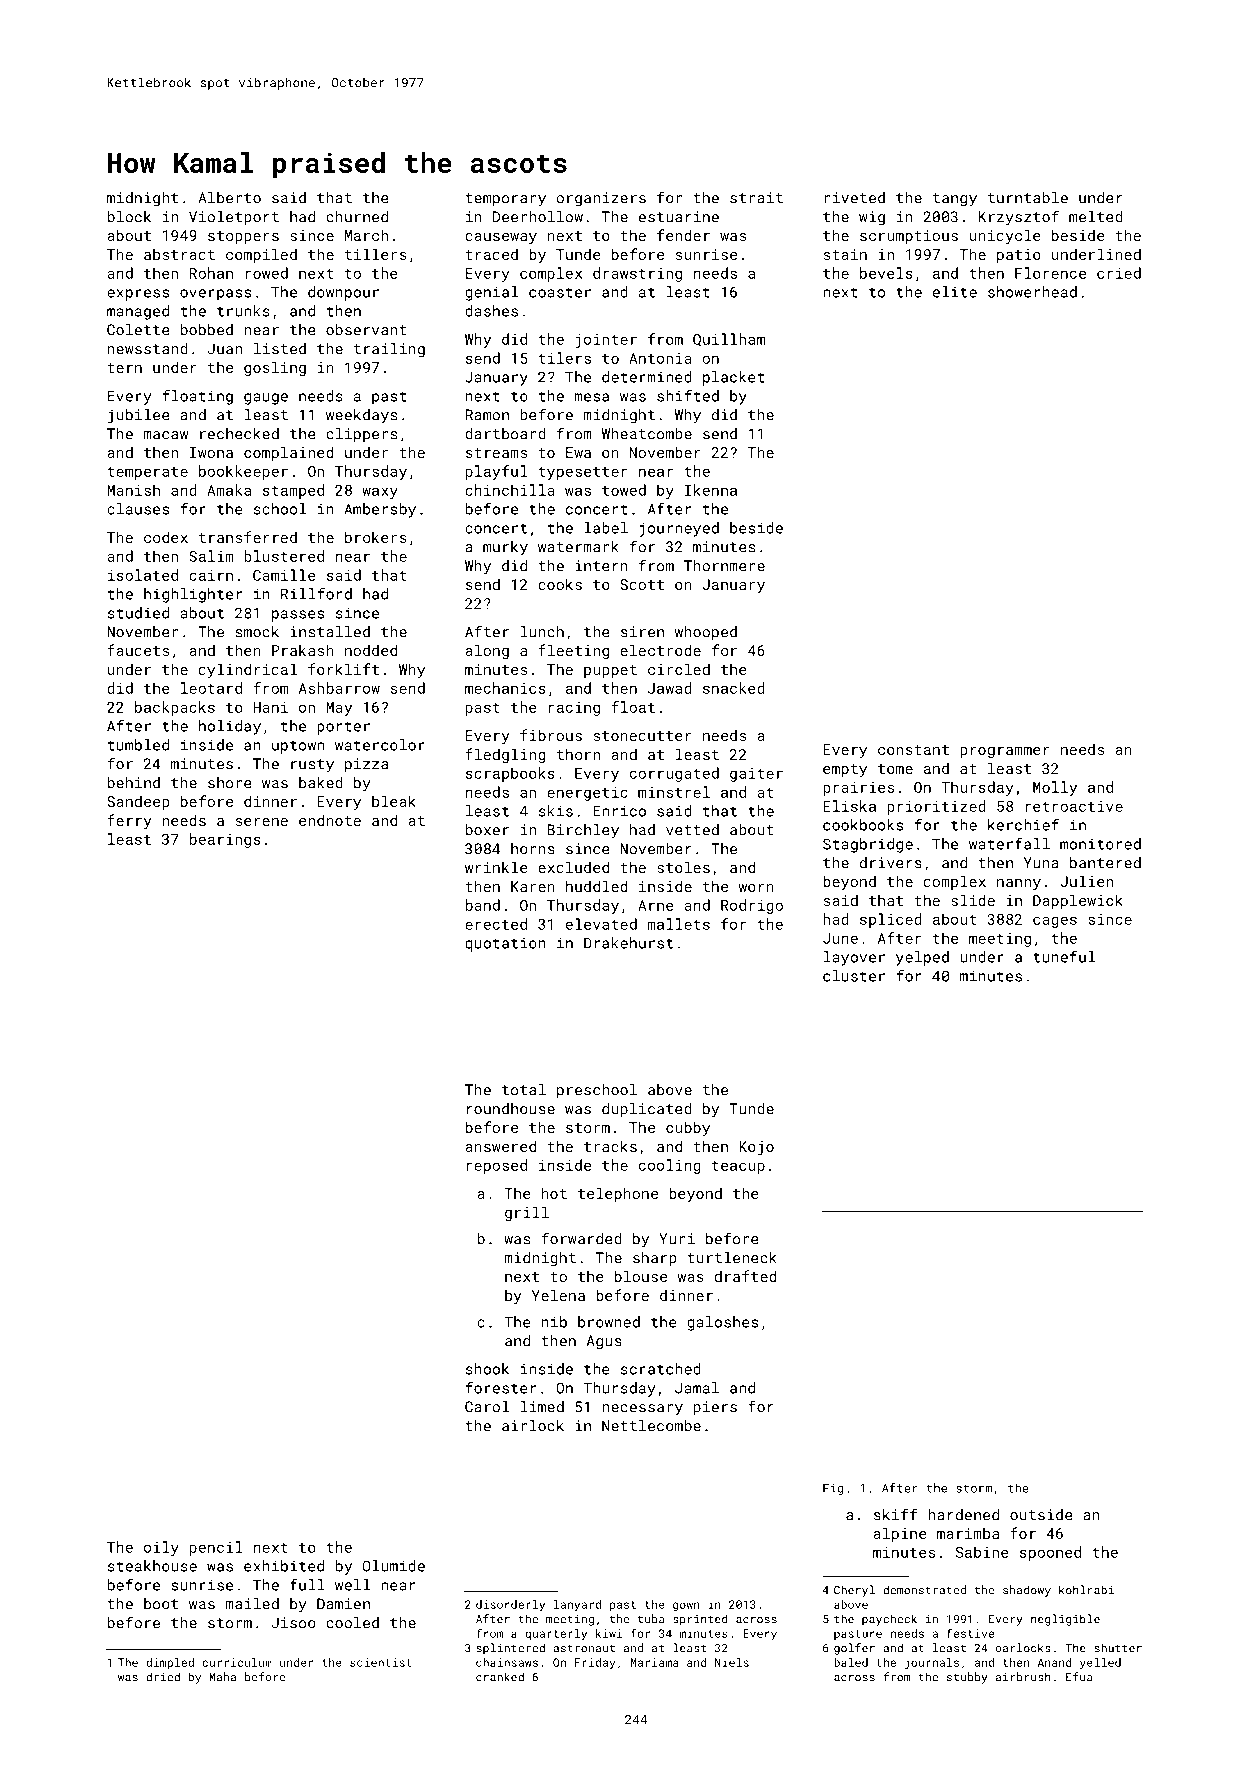  What do you see at coordinates (211, 556) in the page?
I see `Salim` at bounding box center [211, 556].
